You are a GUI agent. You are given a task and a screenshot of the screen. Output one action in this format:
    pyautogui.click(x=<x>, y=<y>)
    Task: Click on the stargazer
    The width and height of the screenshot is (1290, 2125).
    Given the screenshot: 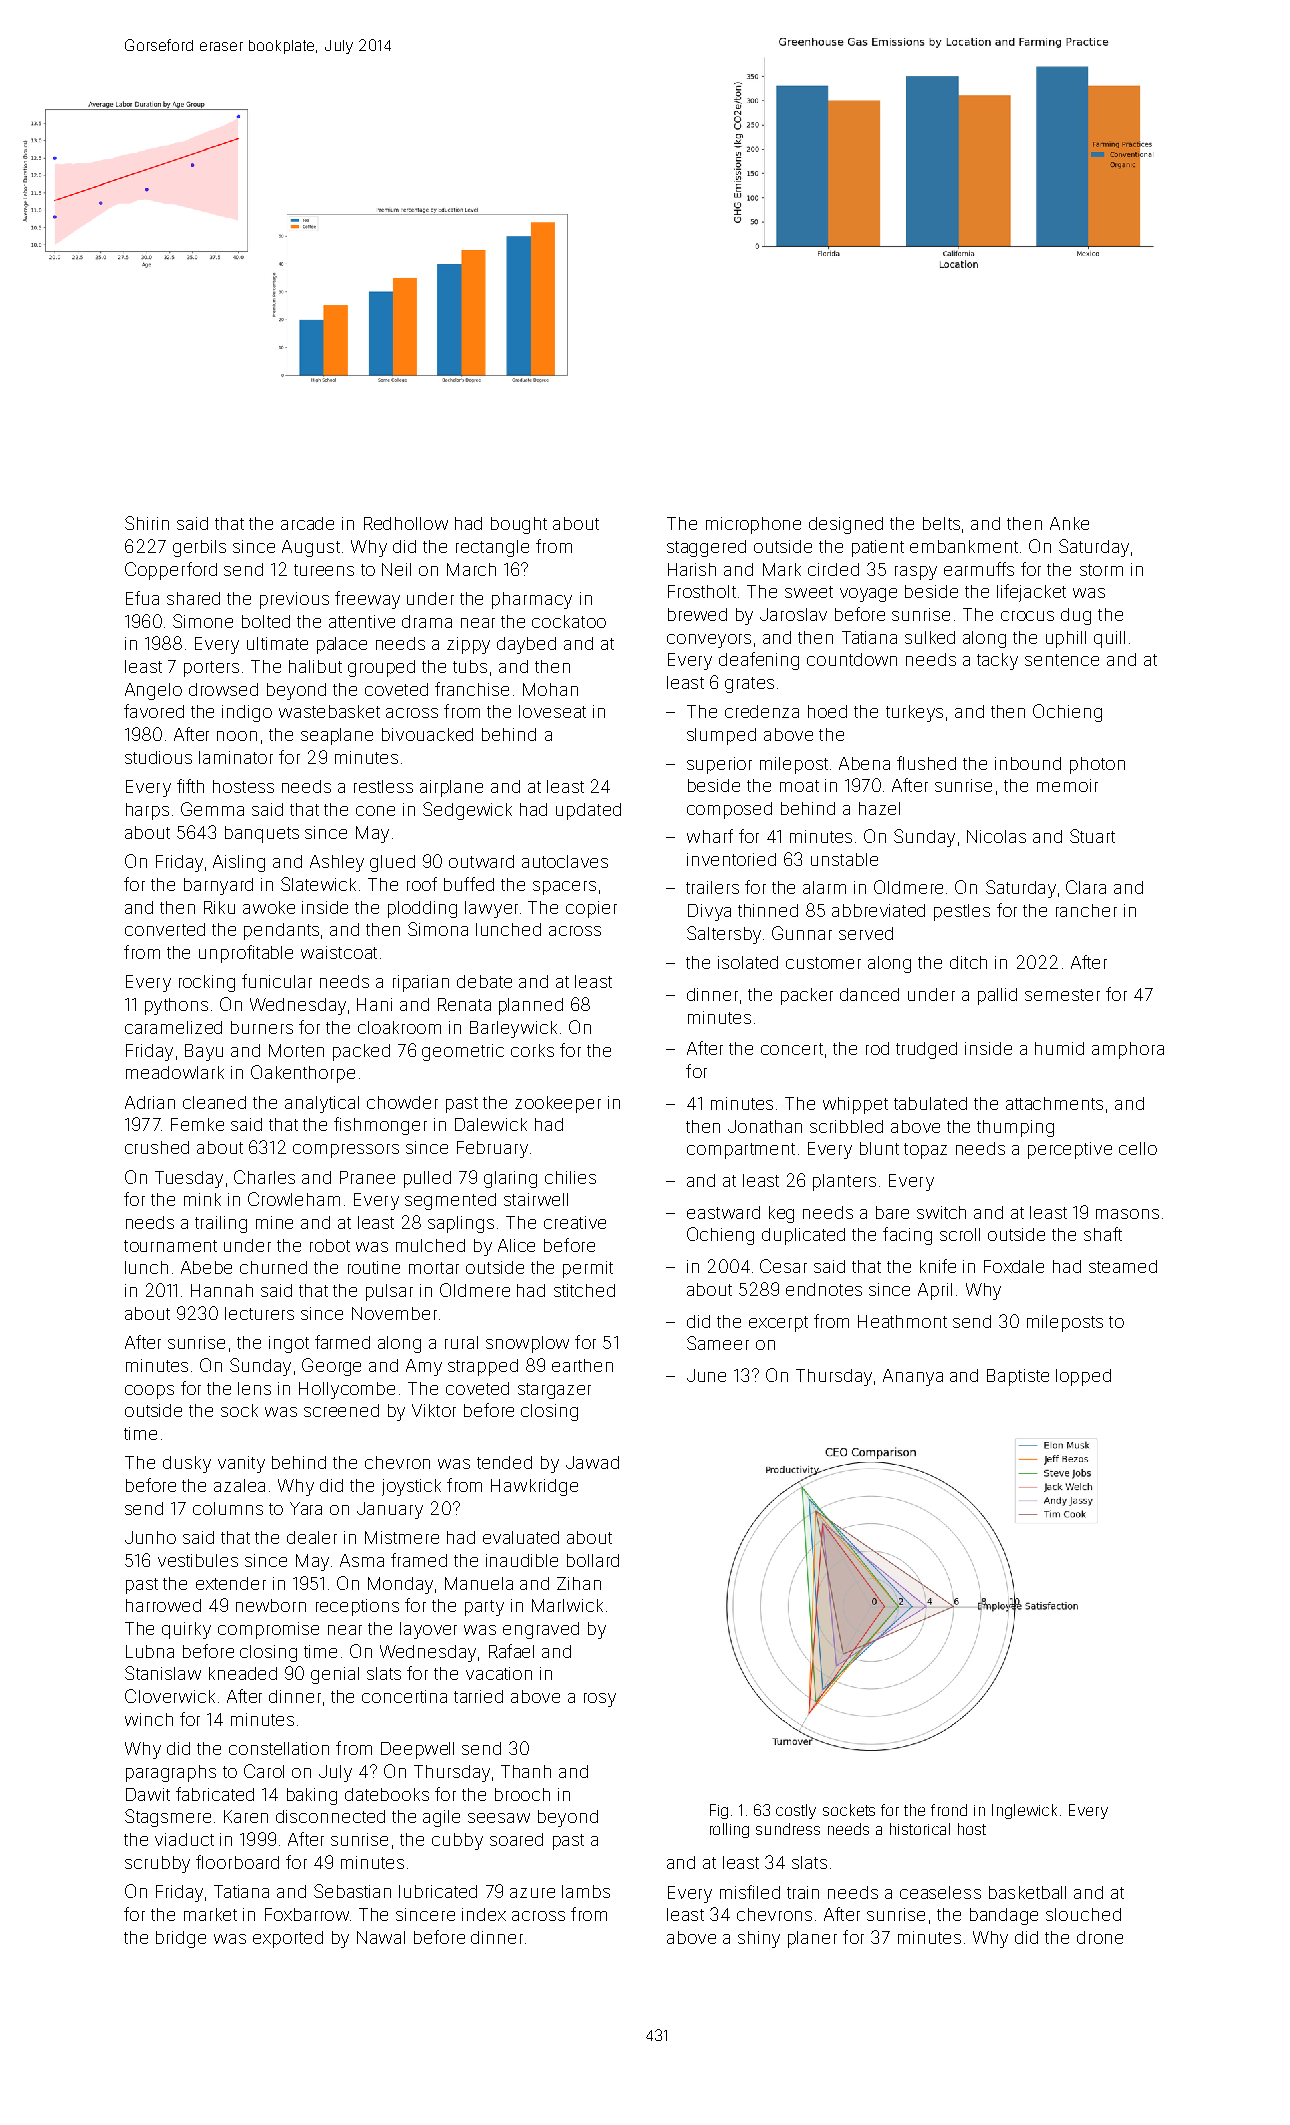 What is the action you would take?
    pyautogui.click(x=554, y=1391)
